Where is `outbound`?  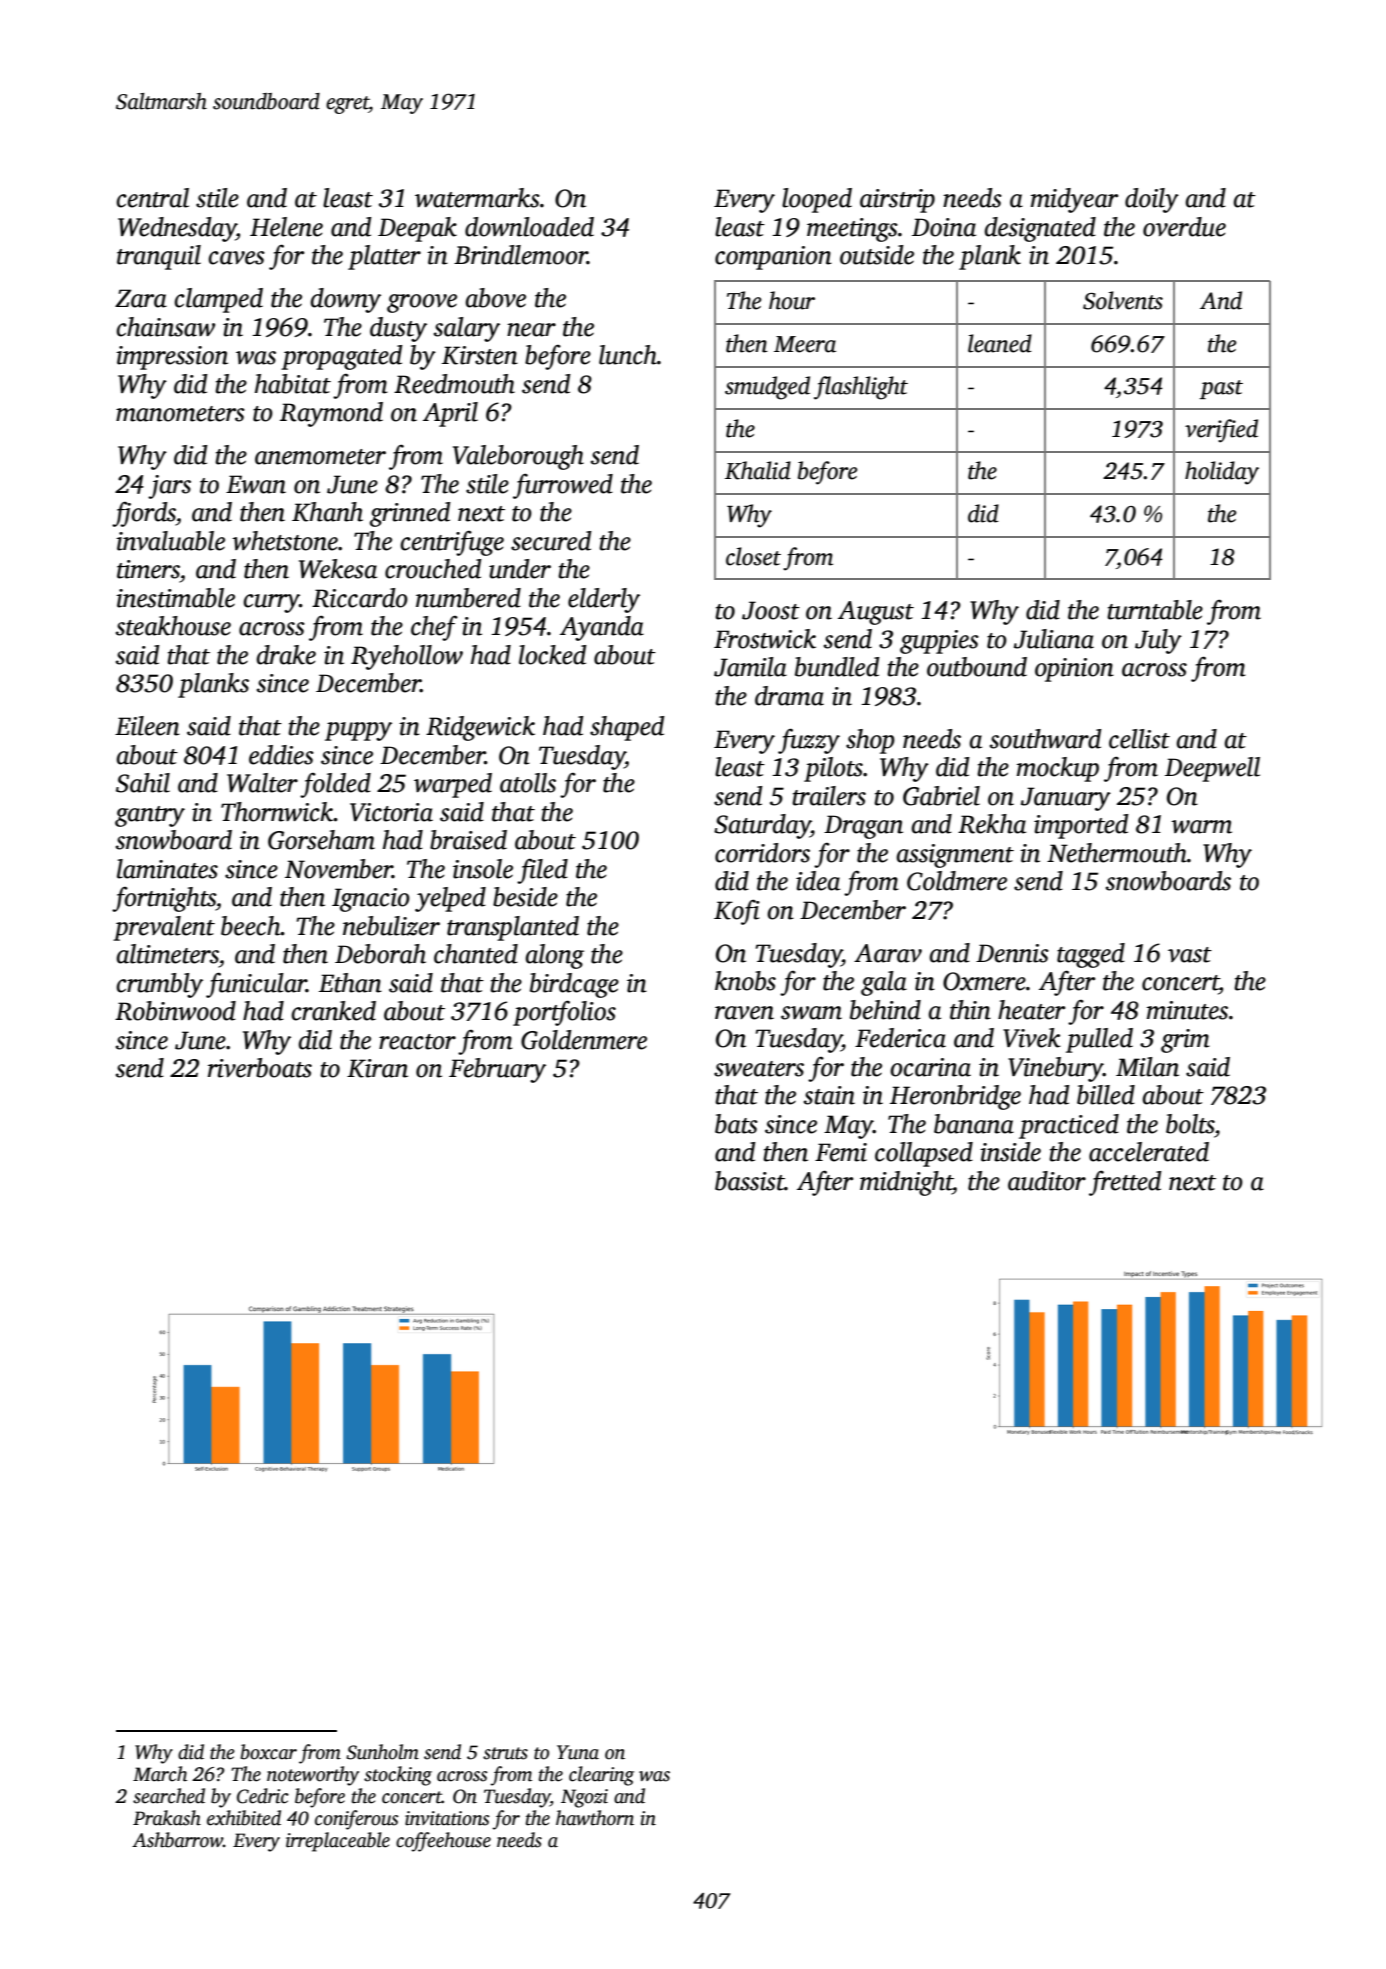 outbound is located at coordinates (977, 667).
